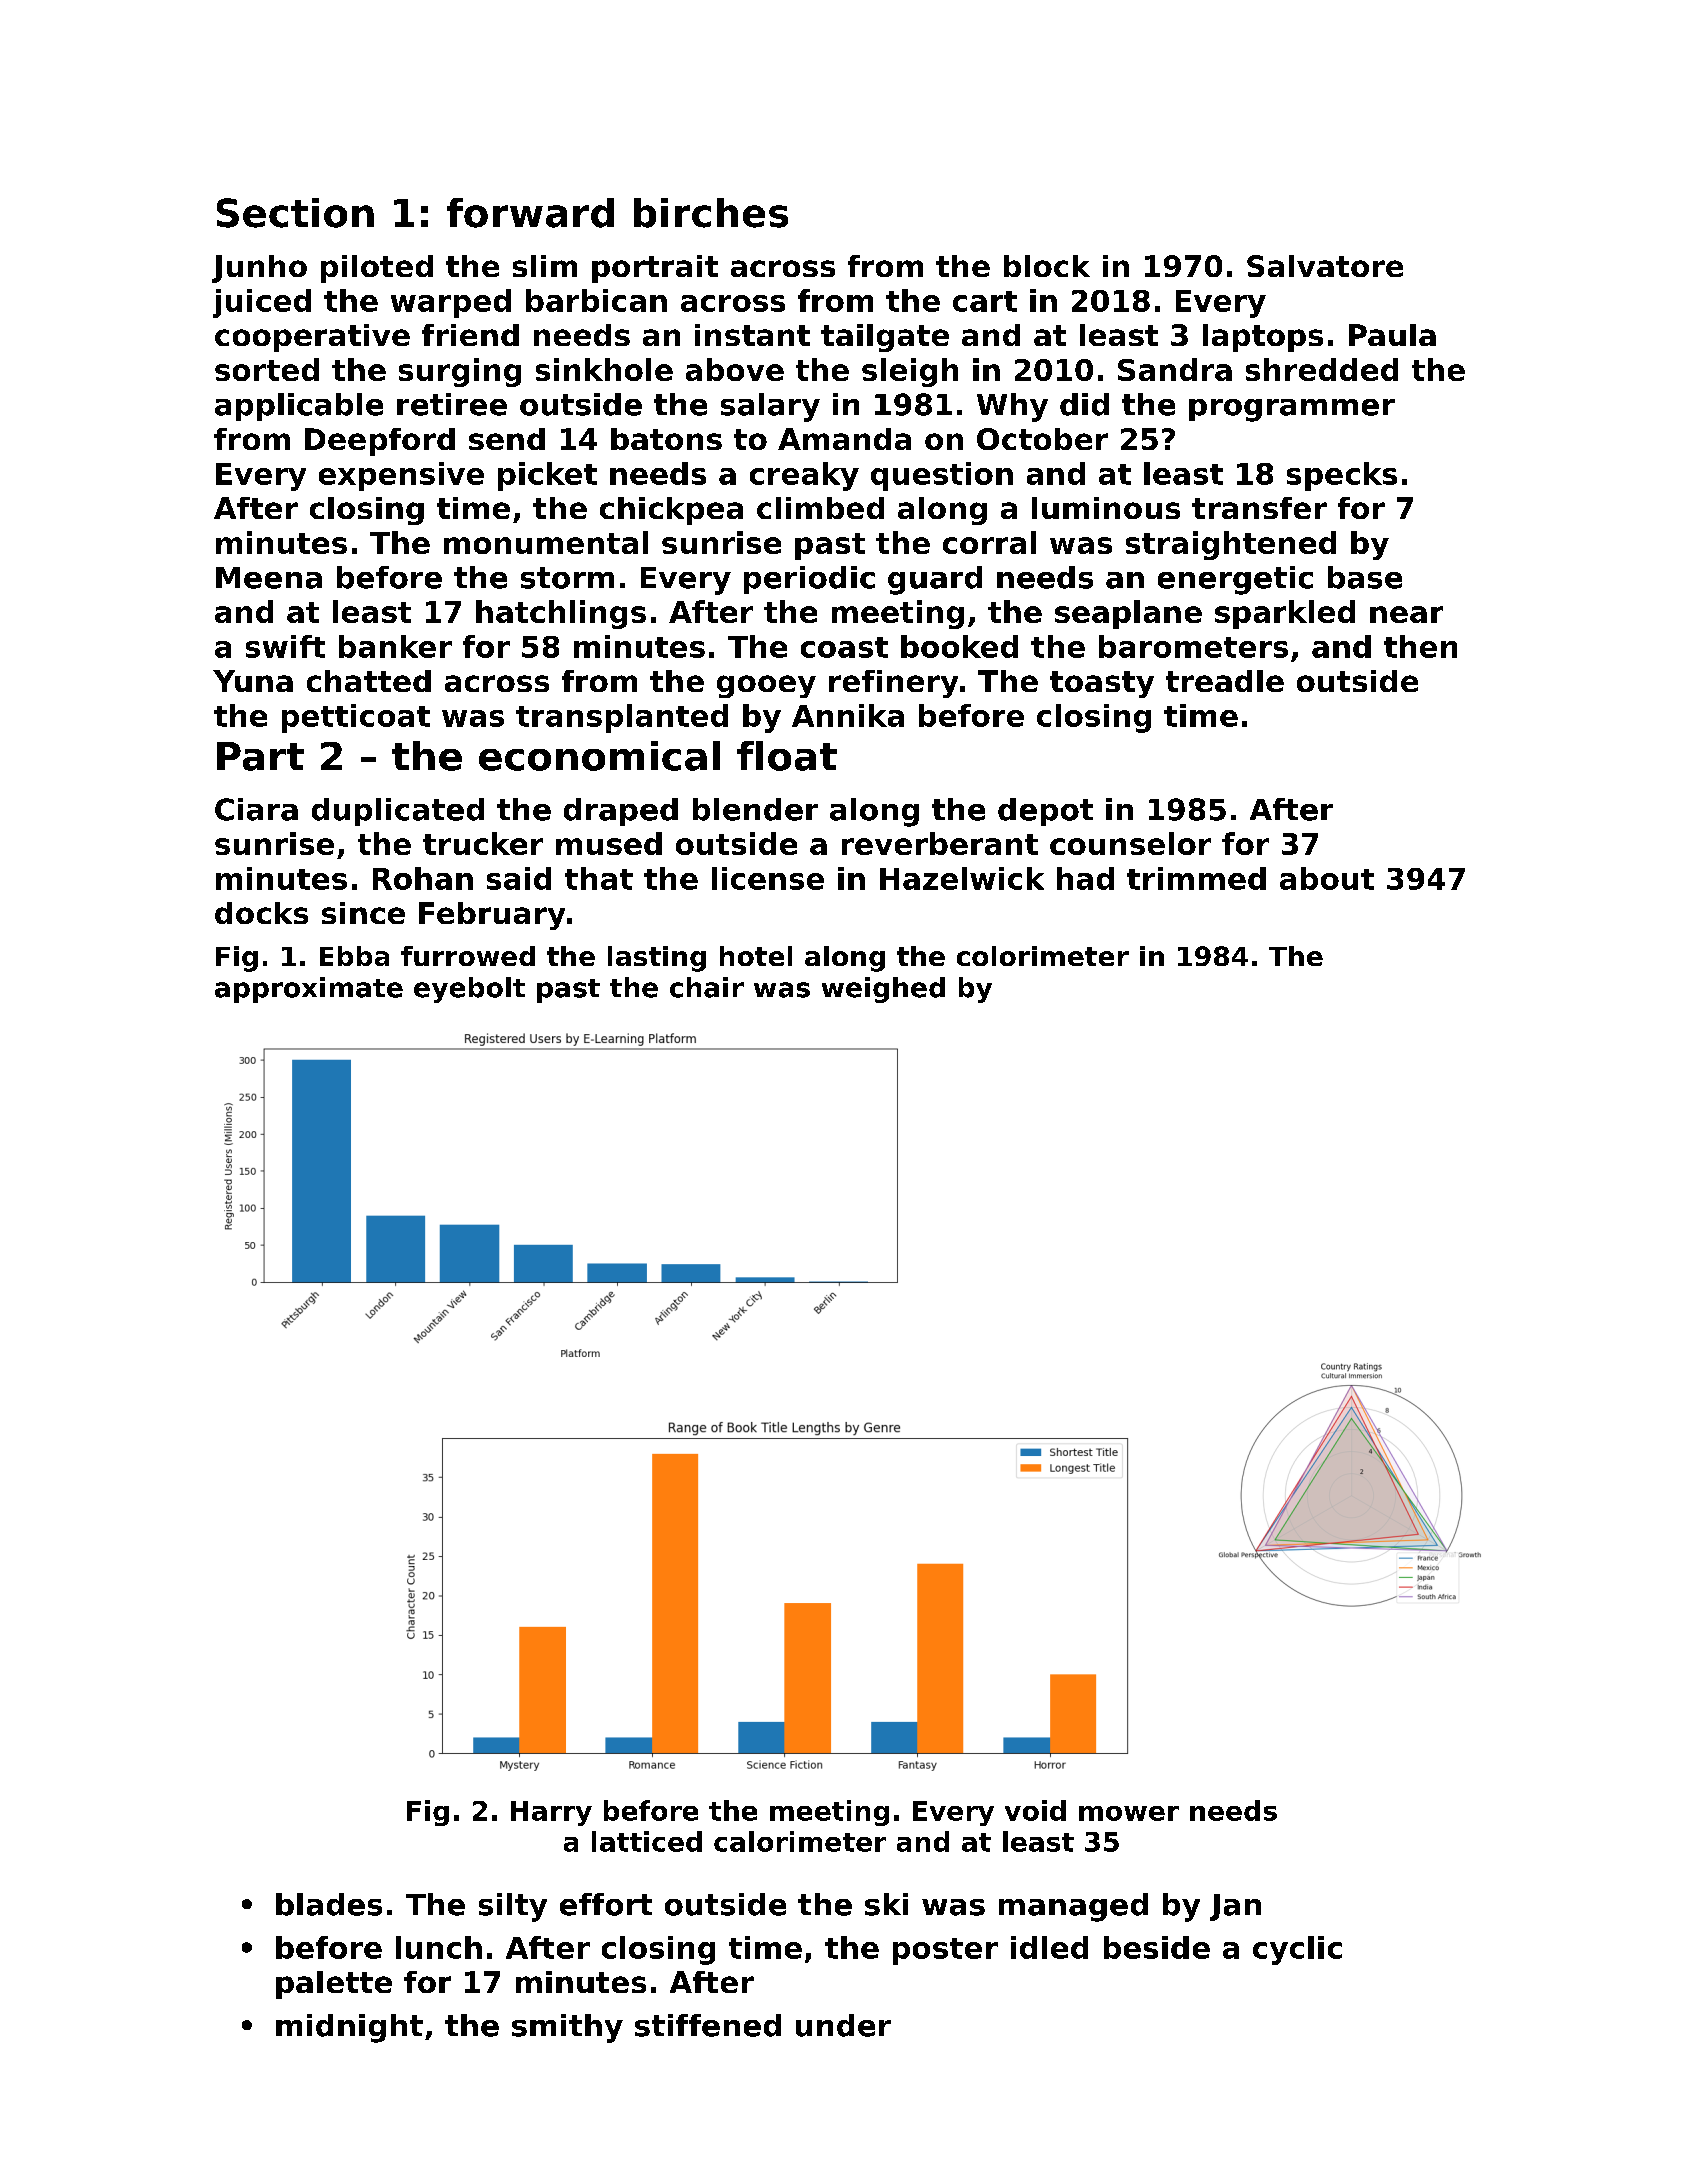  I want to click on calorimeter, so click(800, 1841).
